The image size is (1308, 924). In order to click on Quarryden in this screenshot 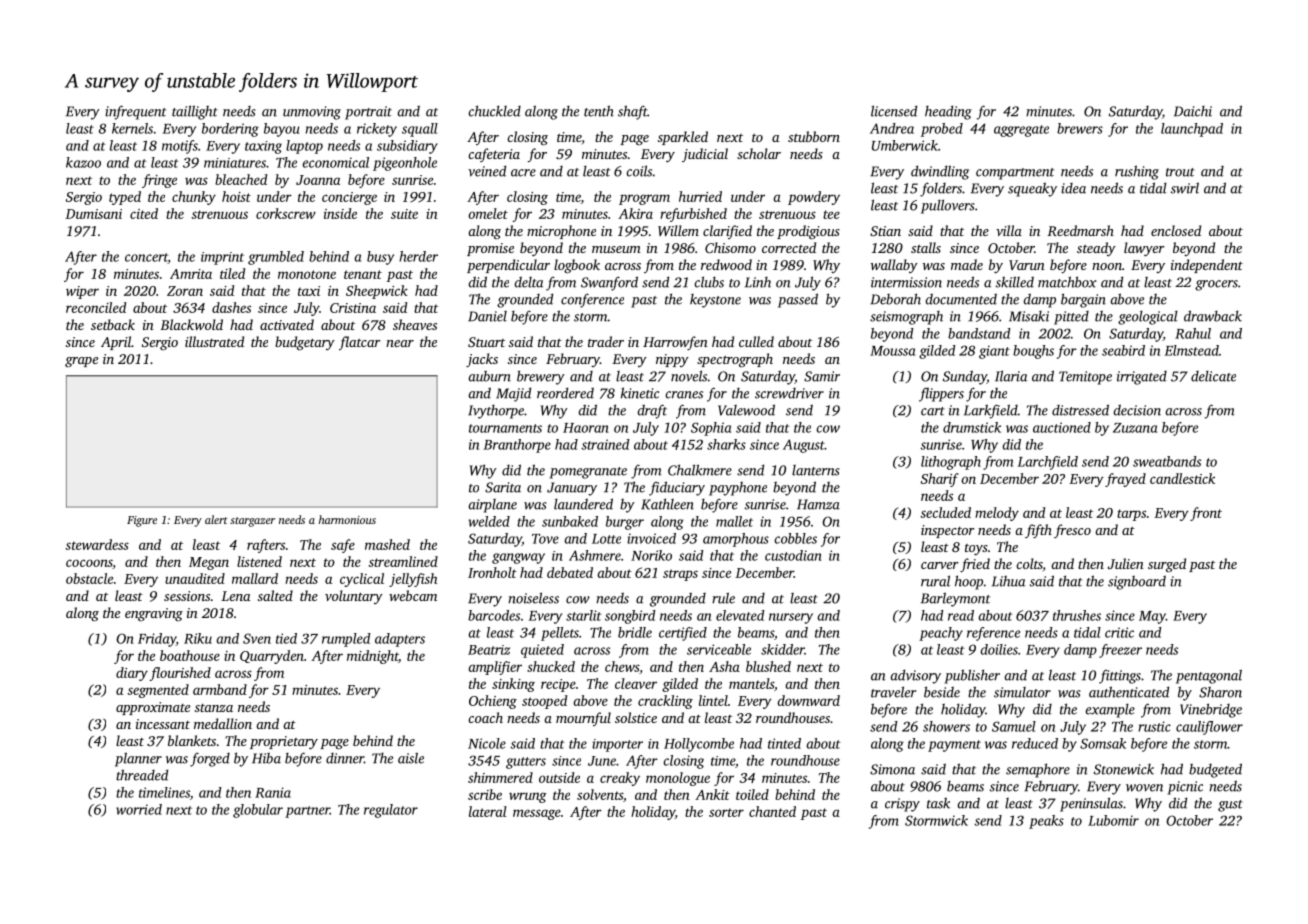, I will do `click(272, 657)`.
